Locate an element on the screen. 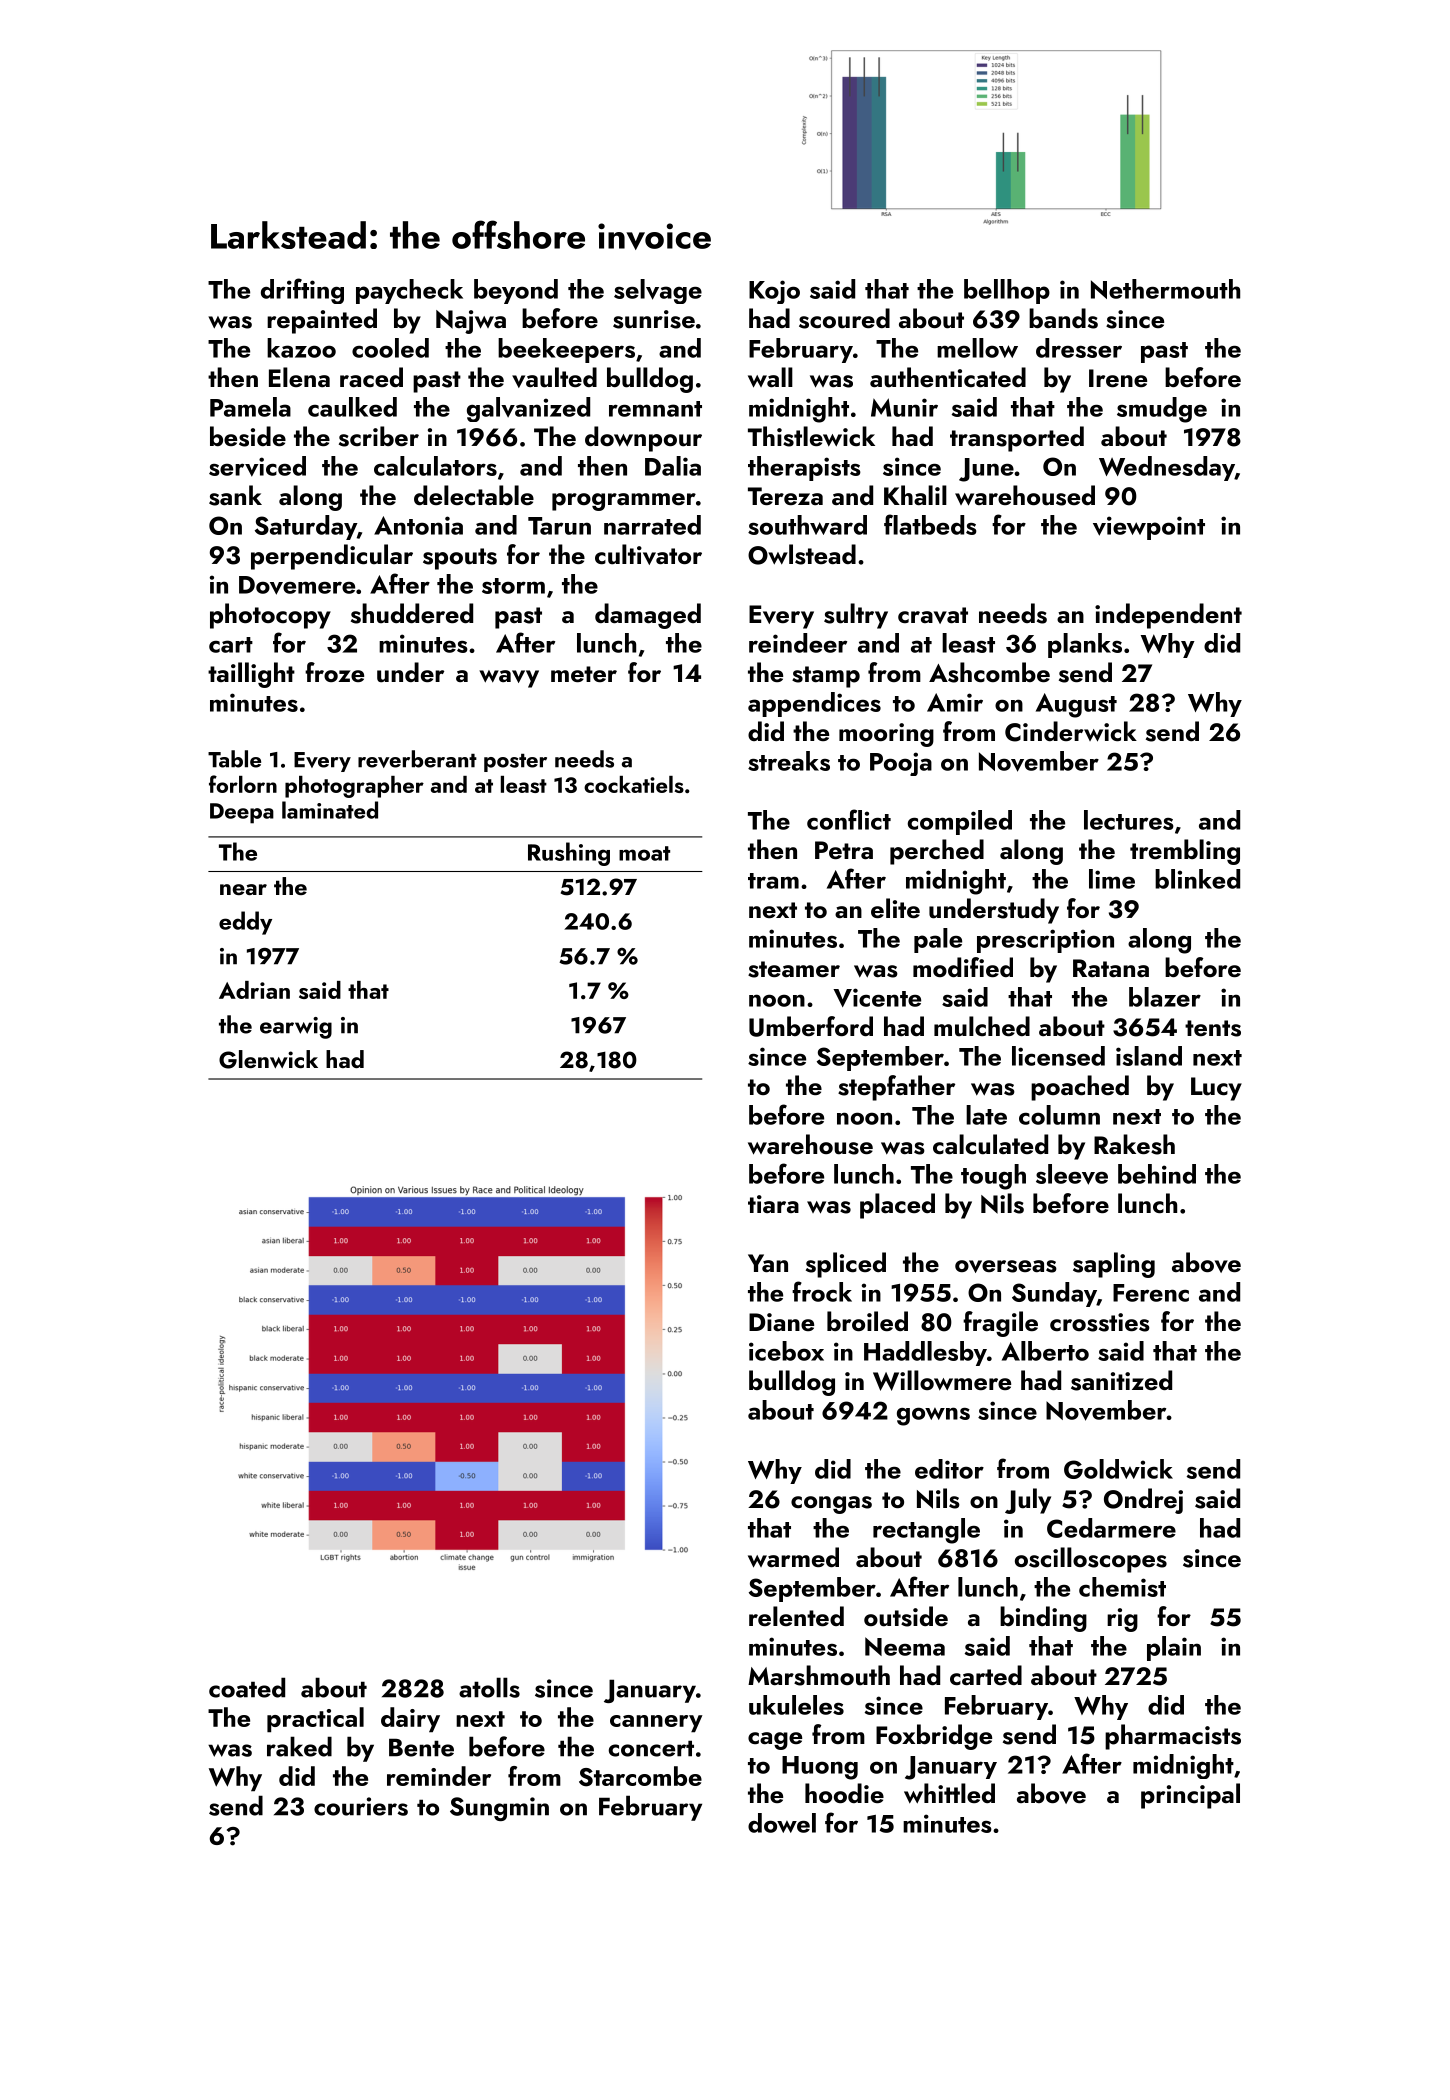 The image size is (1450, 2100). binding is located at coordinates (1043, 1619).
